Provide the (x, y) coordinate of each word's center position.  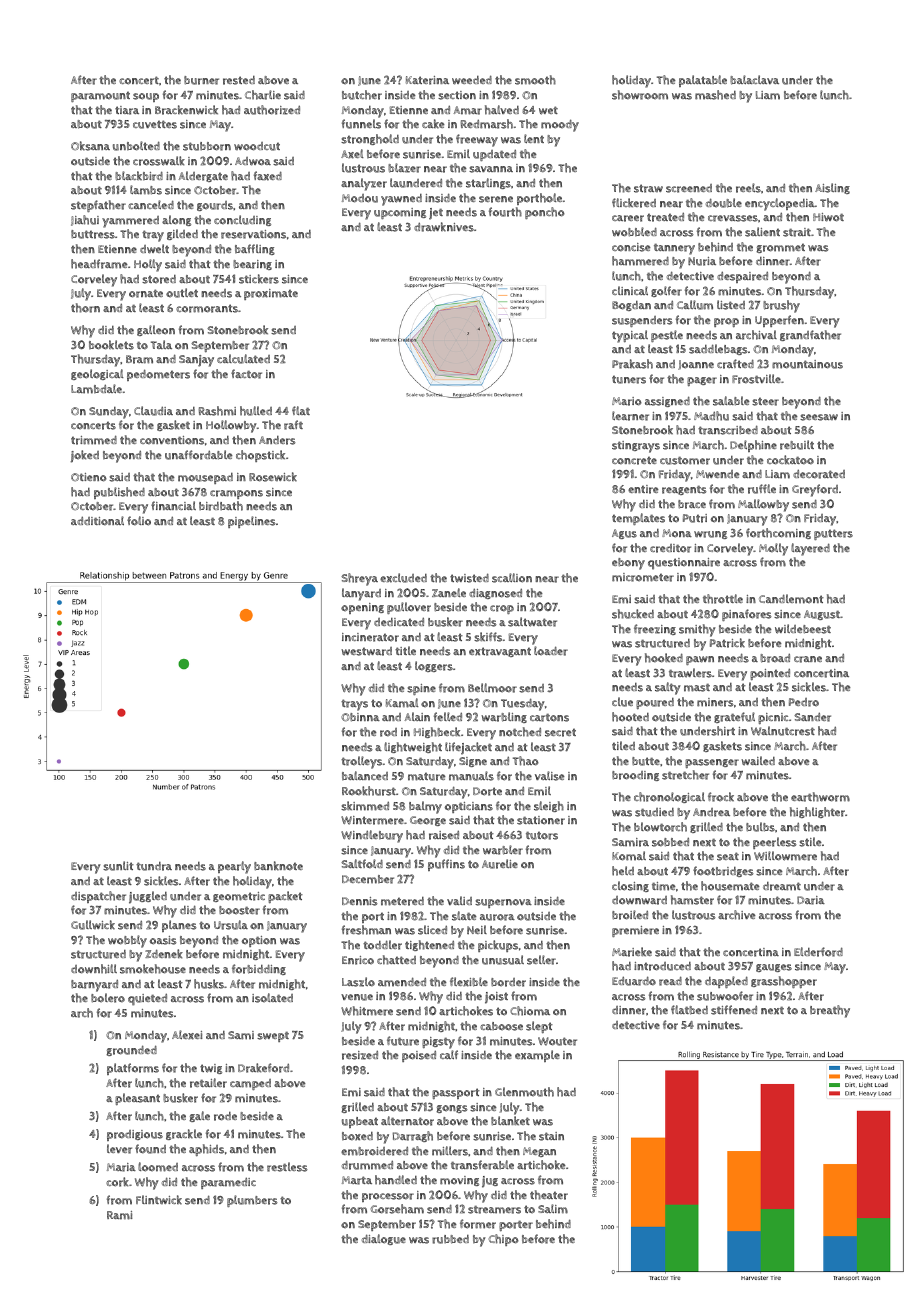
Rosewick (273, 477)
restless (287, 1167)
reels (748, 188)
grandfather (810, 335)
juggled (148, 897)
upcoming (400, 213)
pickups (498, 946)
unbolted (136, 146)
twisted (469, 578)
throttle (723, 599)
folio (139, 521)
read (670, 981)
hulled (256, 411)
